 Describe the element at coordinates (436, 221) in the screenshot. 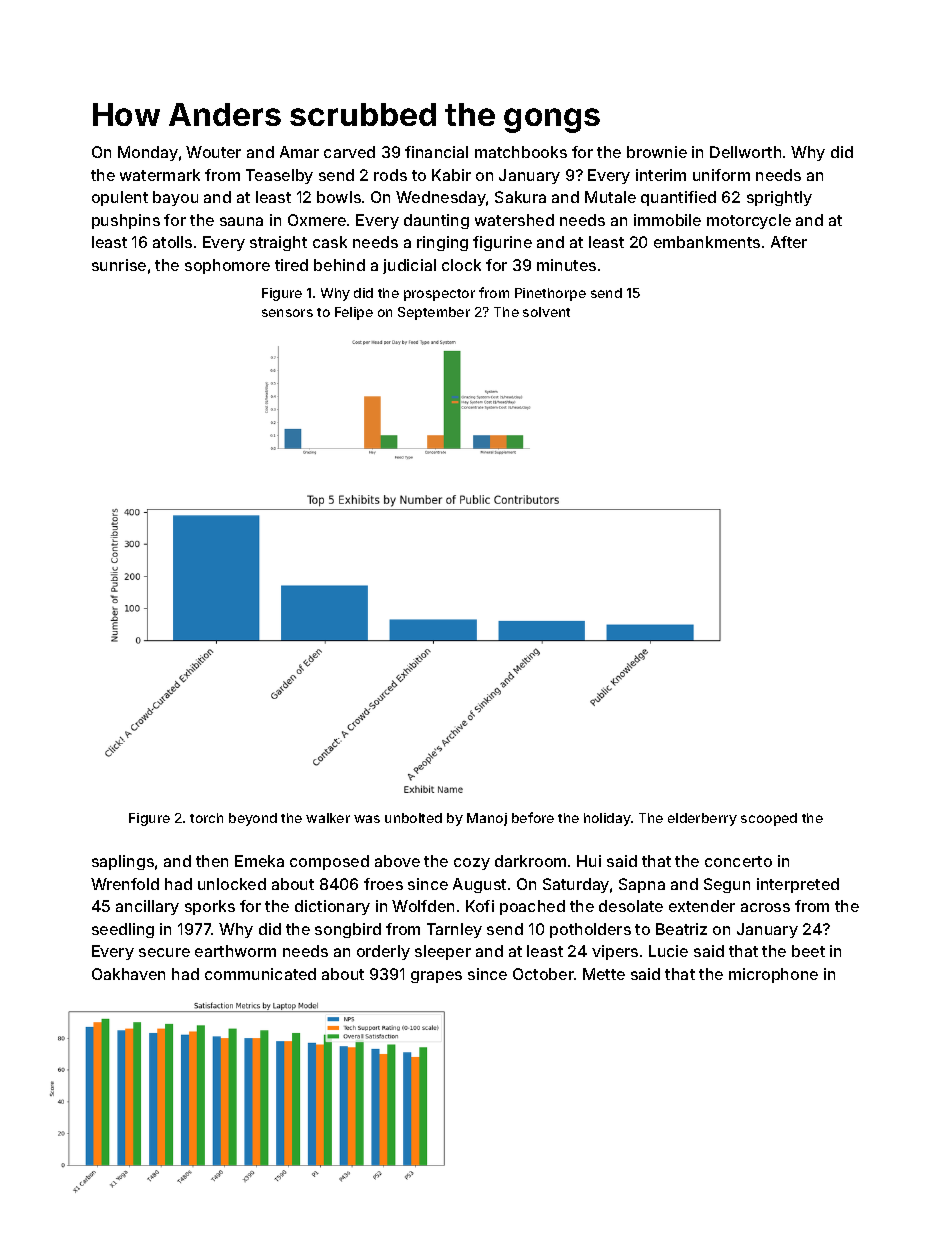

I see `daunting` at that location.
